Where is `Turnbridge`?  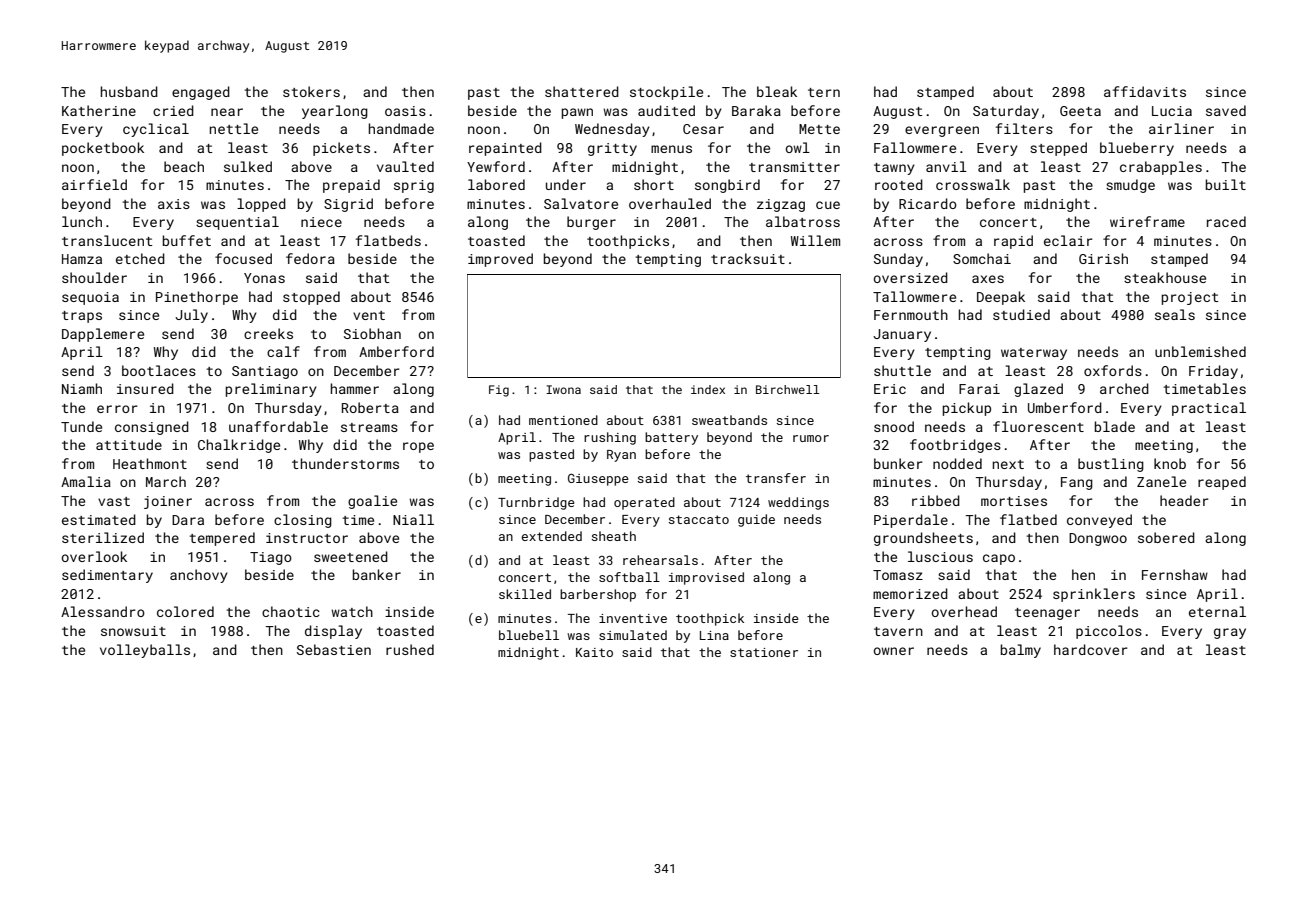
Turnbridge is located at coordinates (536, 503).
